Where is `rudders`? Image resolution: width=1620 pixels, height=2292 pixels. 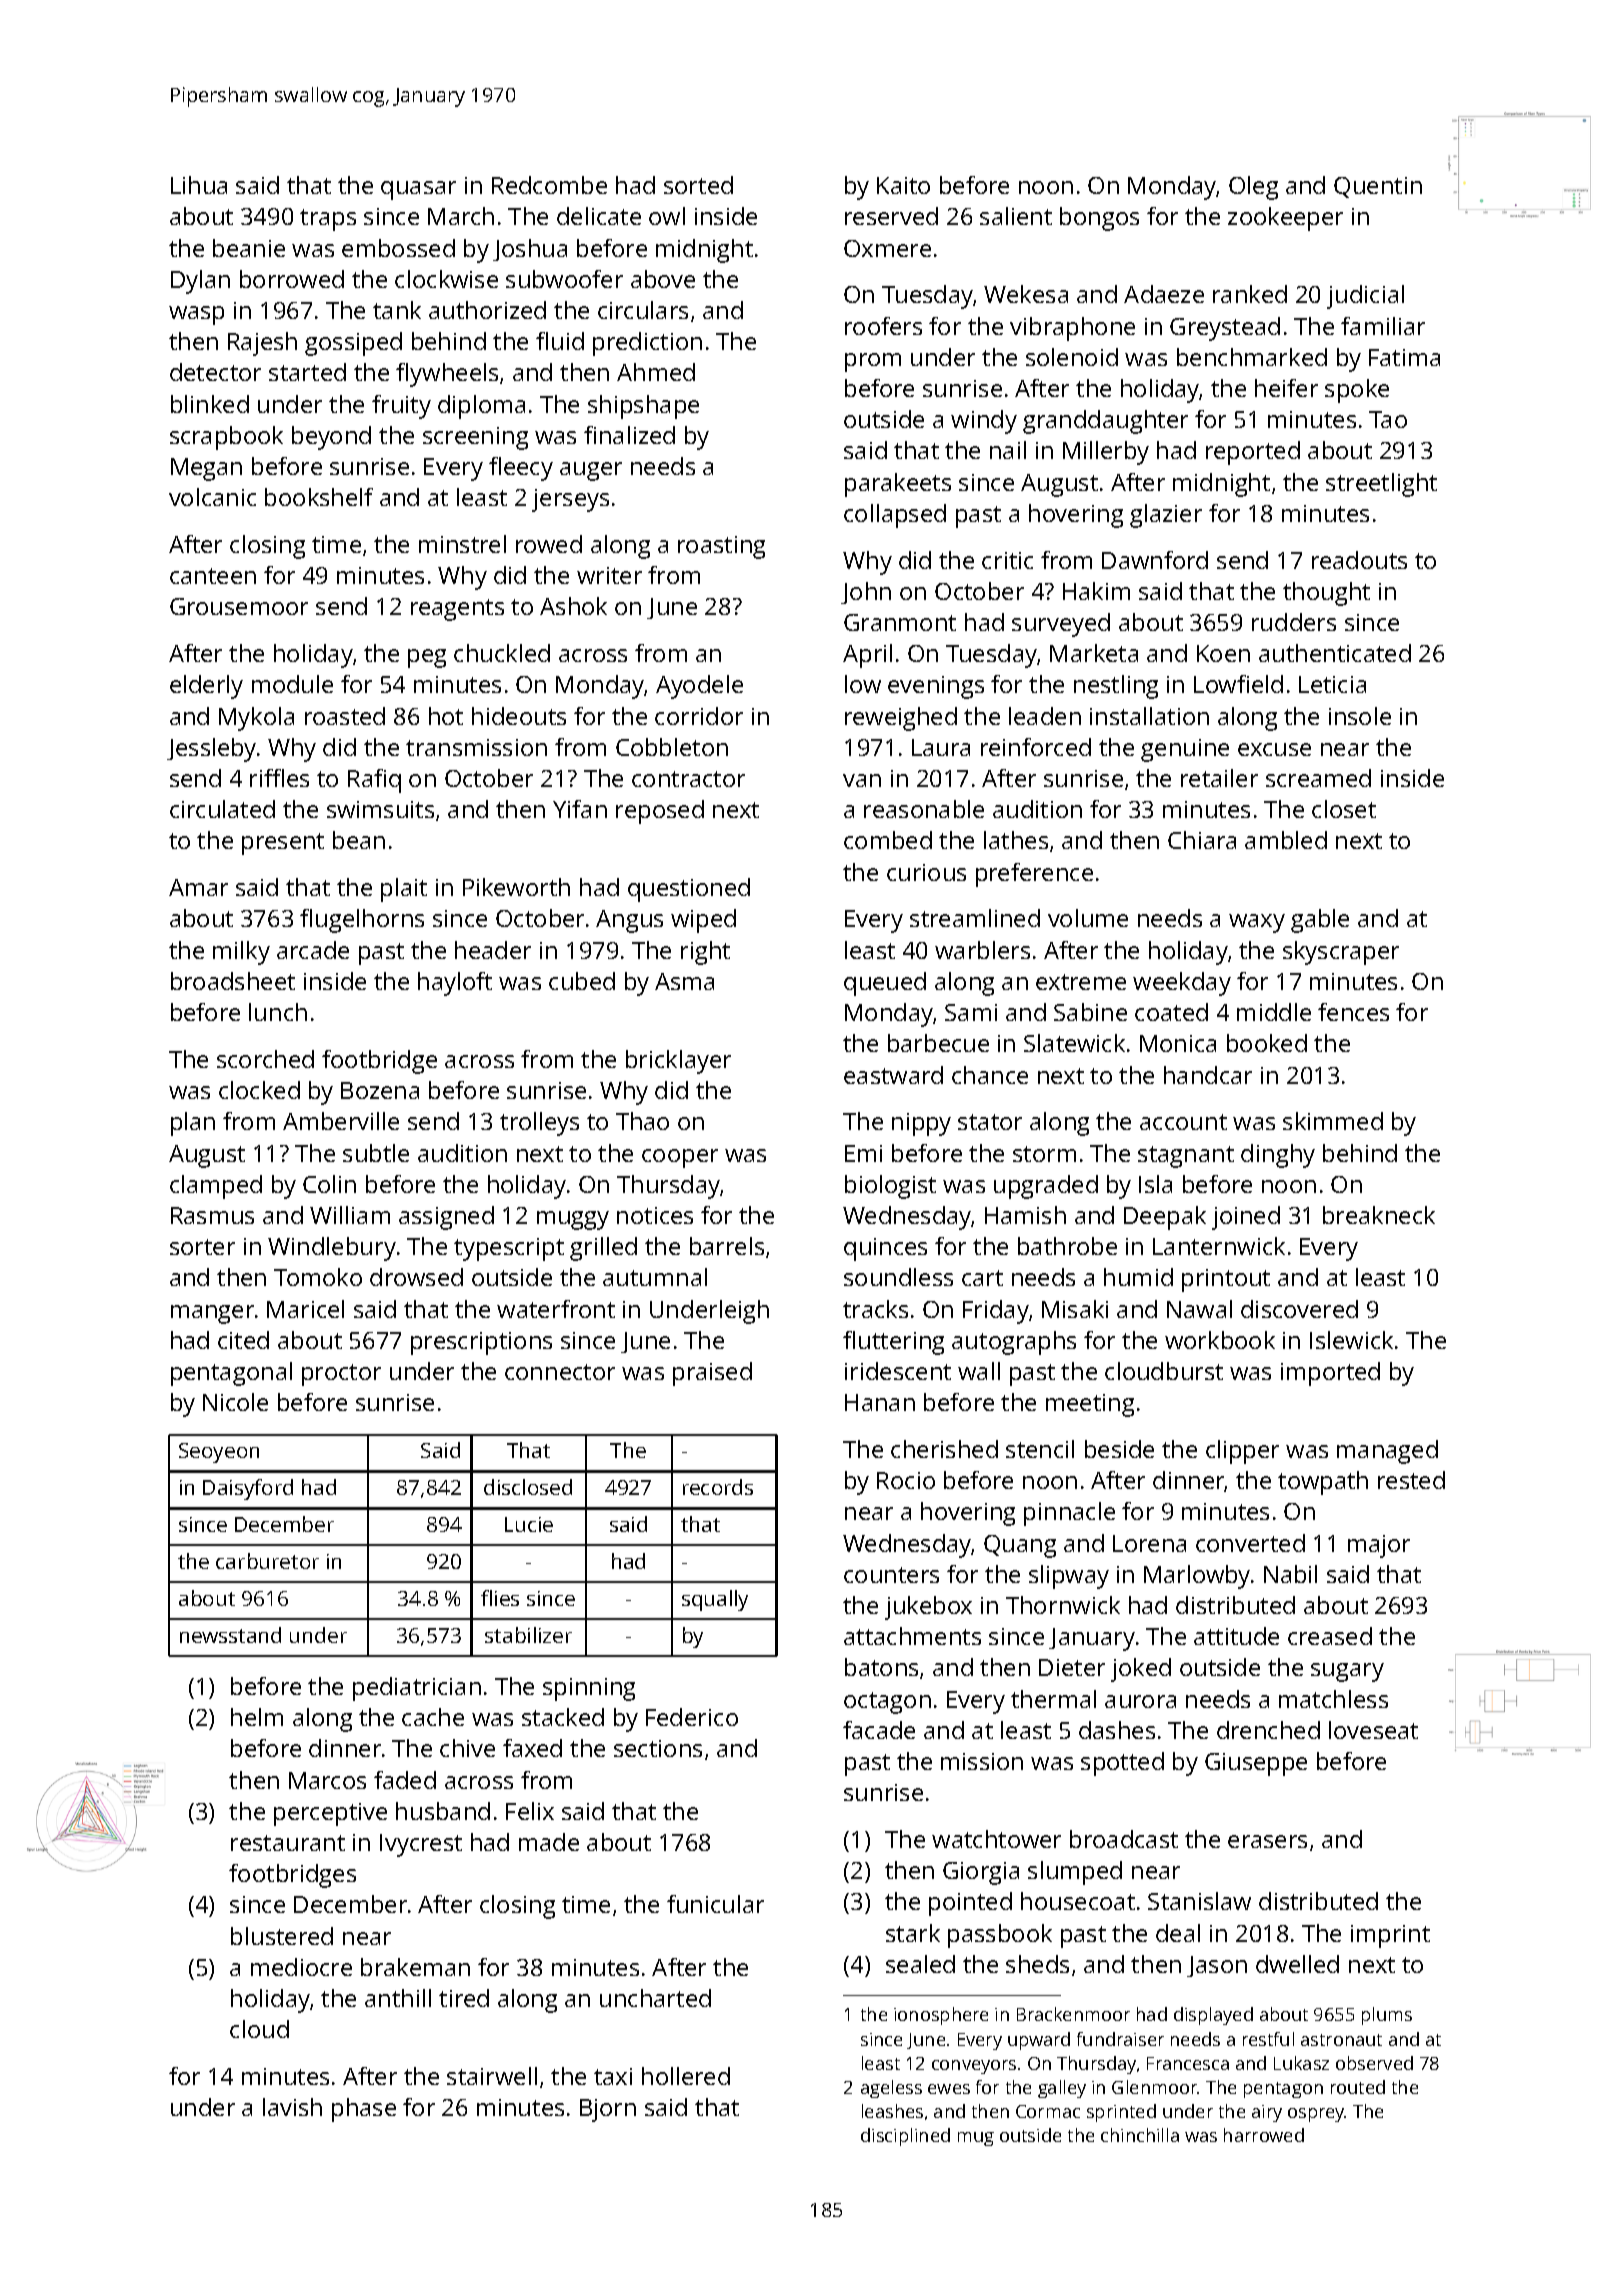
rudders is located at coordinates (1294, 622).
